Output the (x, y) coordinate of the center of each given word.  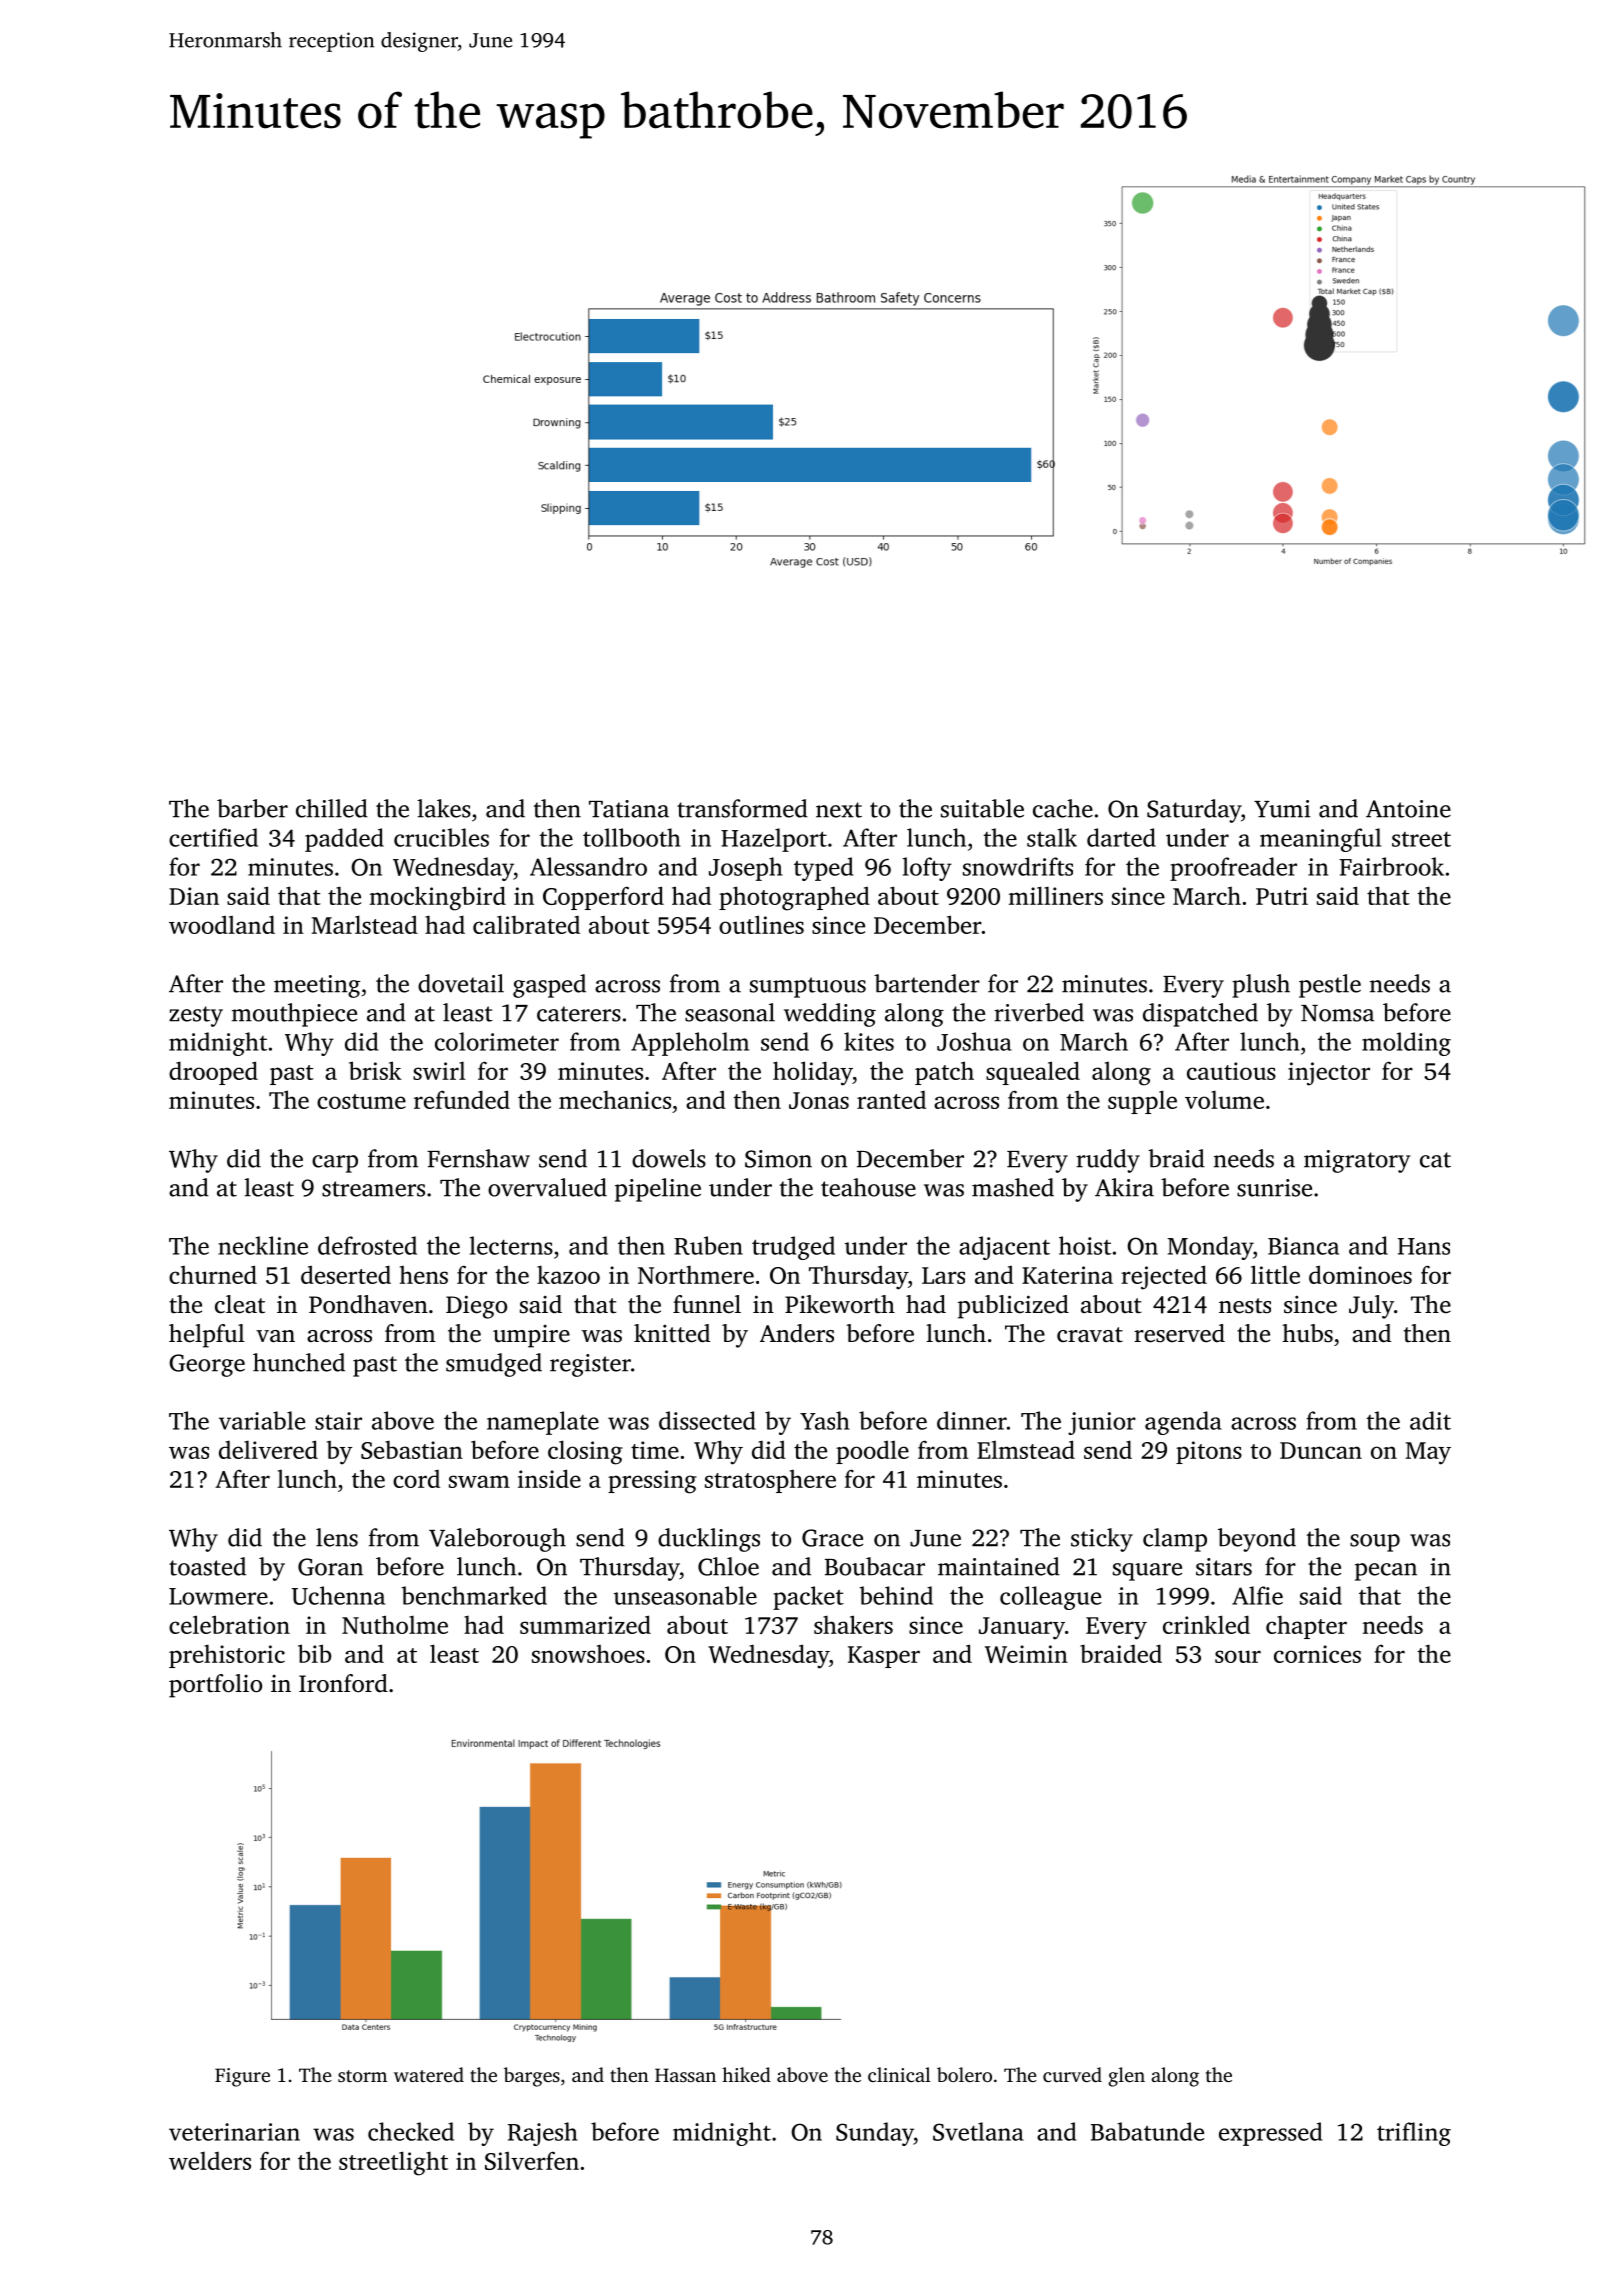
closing (585, 1452)
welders (210, 2160)
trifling (1414, 2134)
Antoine (1408, 809)
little (1275, 1274)
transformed (742, 808)
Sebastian (412, 1449)
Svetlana (978, 2131)
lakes (444, 808)
